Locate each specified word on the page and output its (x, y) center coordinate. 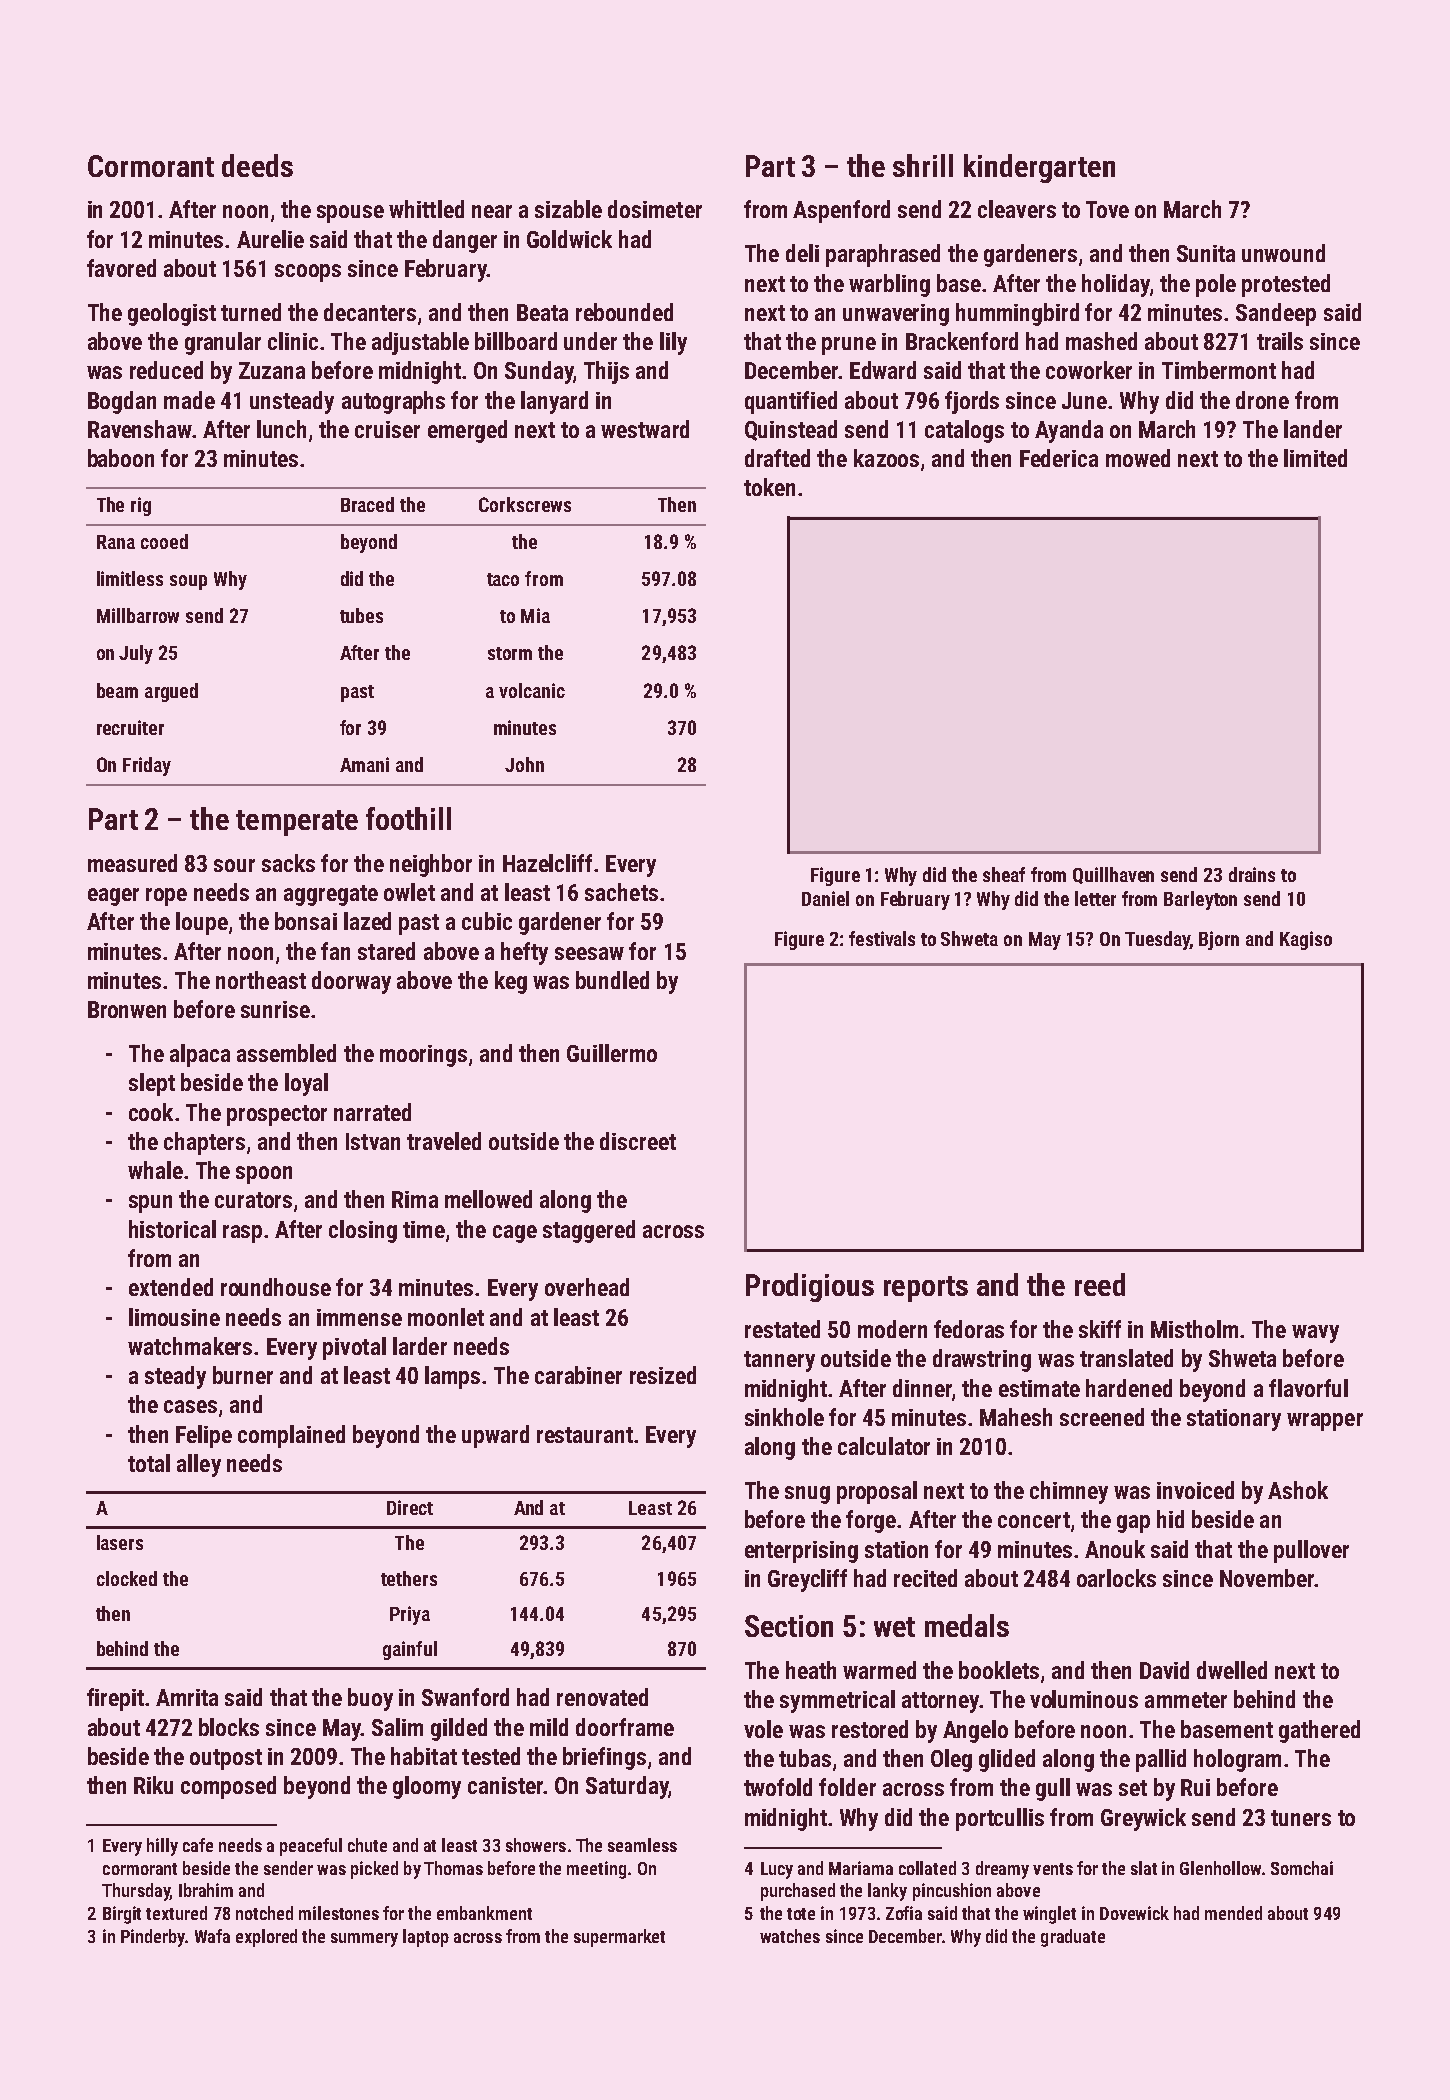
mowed (1138, 458)
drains (1252, 874)
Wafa (212, 1936)
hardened (1129, 1388)
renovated (602, 1697)
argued (171, 692)
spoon (264, 1175)
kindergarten (1039, 168)
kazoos (886, 458)
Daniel (825, 898)
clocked (127, 1578)
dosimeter (655, 209)
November (1267, 1578)
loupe (202, 923)
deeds (257, 165)
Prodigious (810, 1287)
